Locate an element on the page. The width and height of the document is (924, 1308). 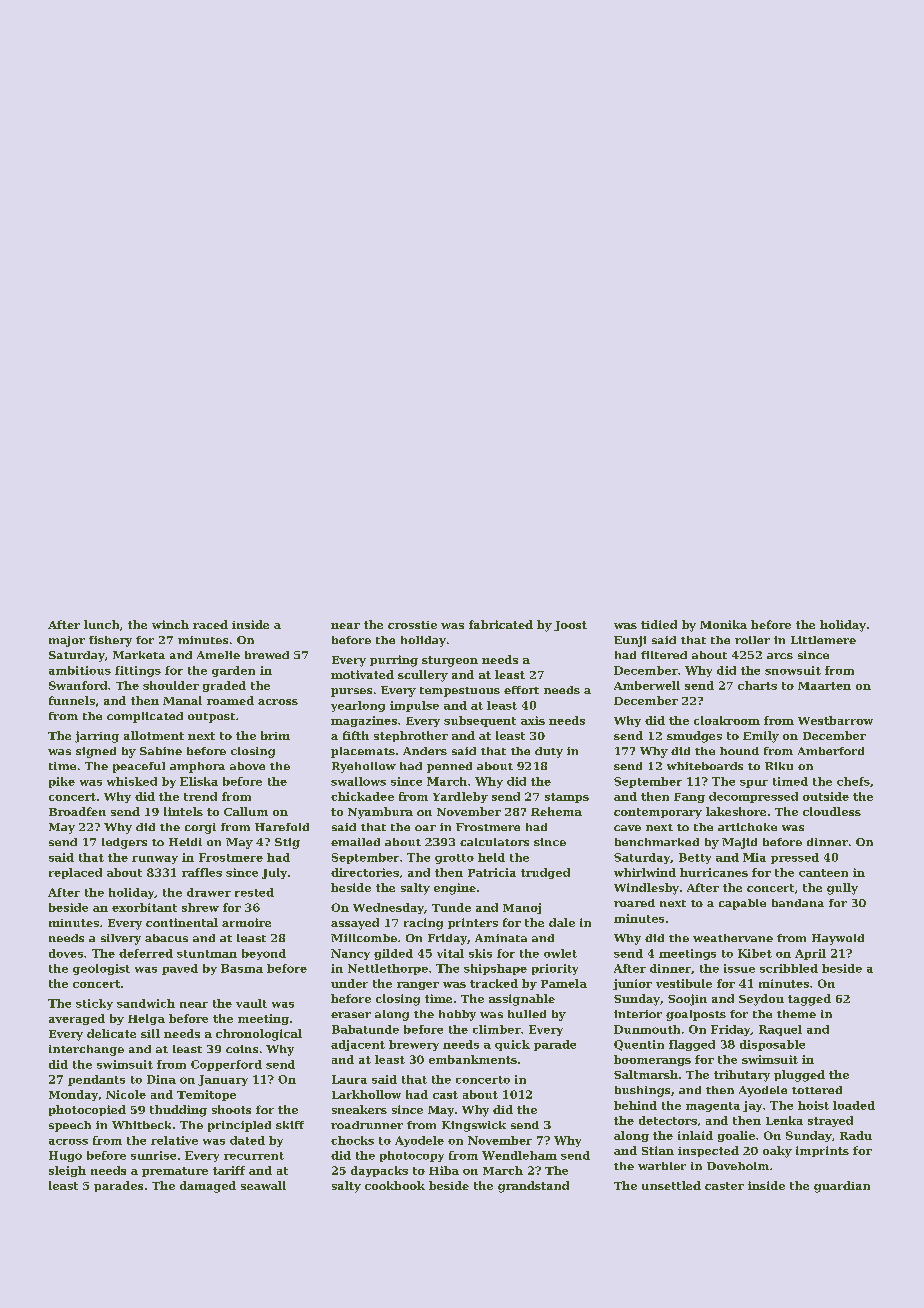
grandstand is located at coordinates (533, 1187).
